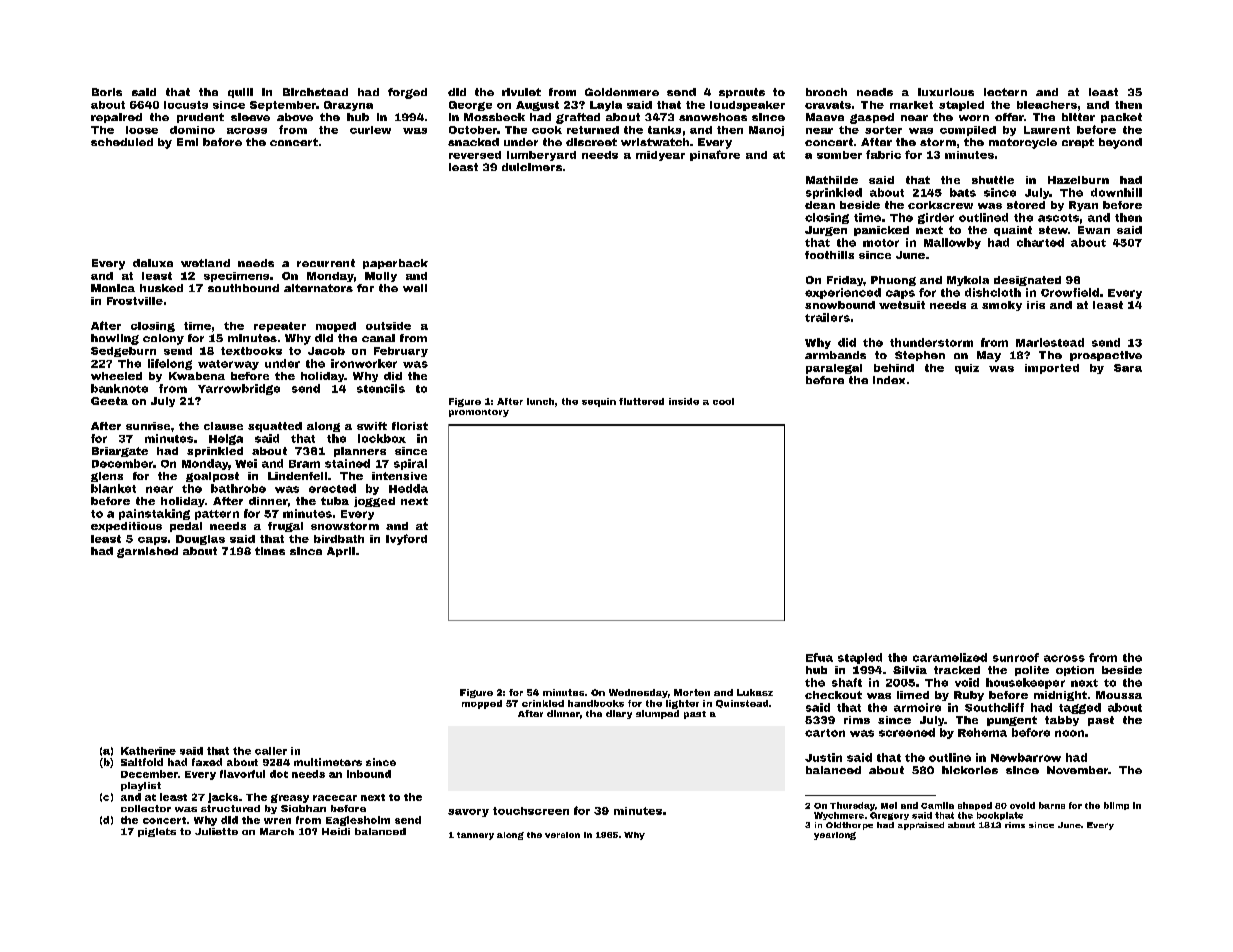 The height and width of the page is (952, 1233). What do you see at coordinates (148, 426) in the page?
I see `sunrise` at bounding box center [148, 426].
